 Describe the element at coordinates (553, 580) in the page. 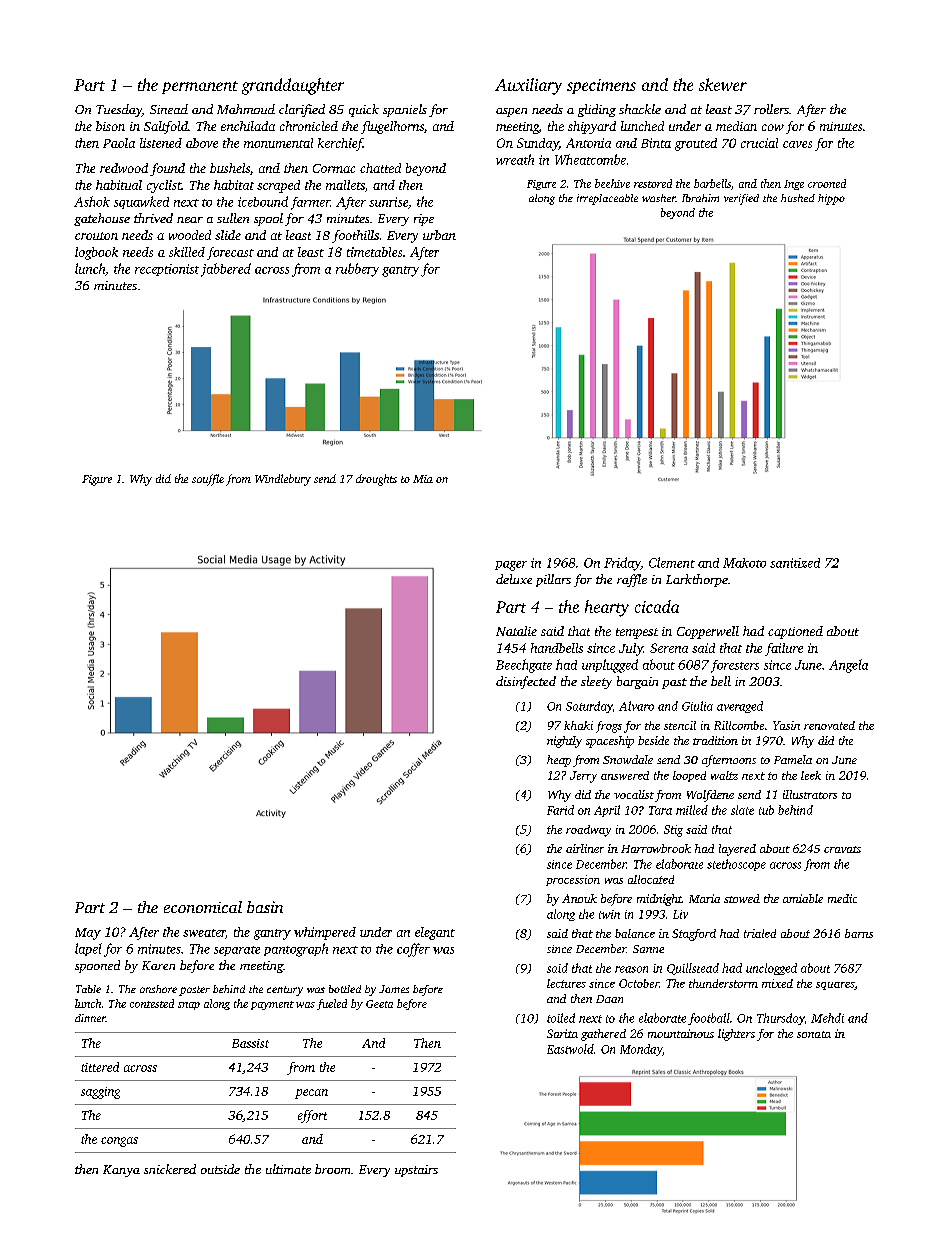

I see `pillars` at that location.
